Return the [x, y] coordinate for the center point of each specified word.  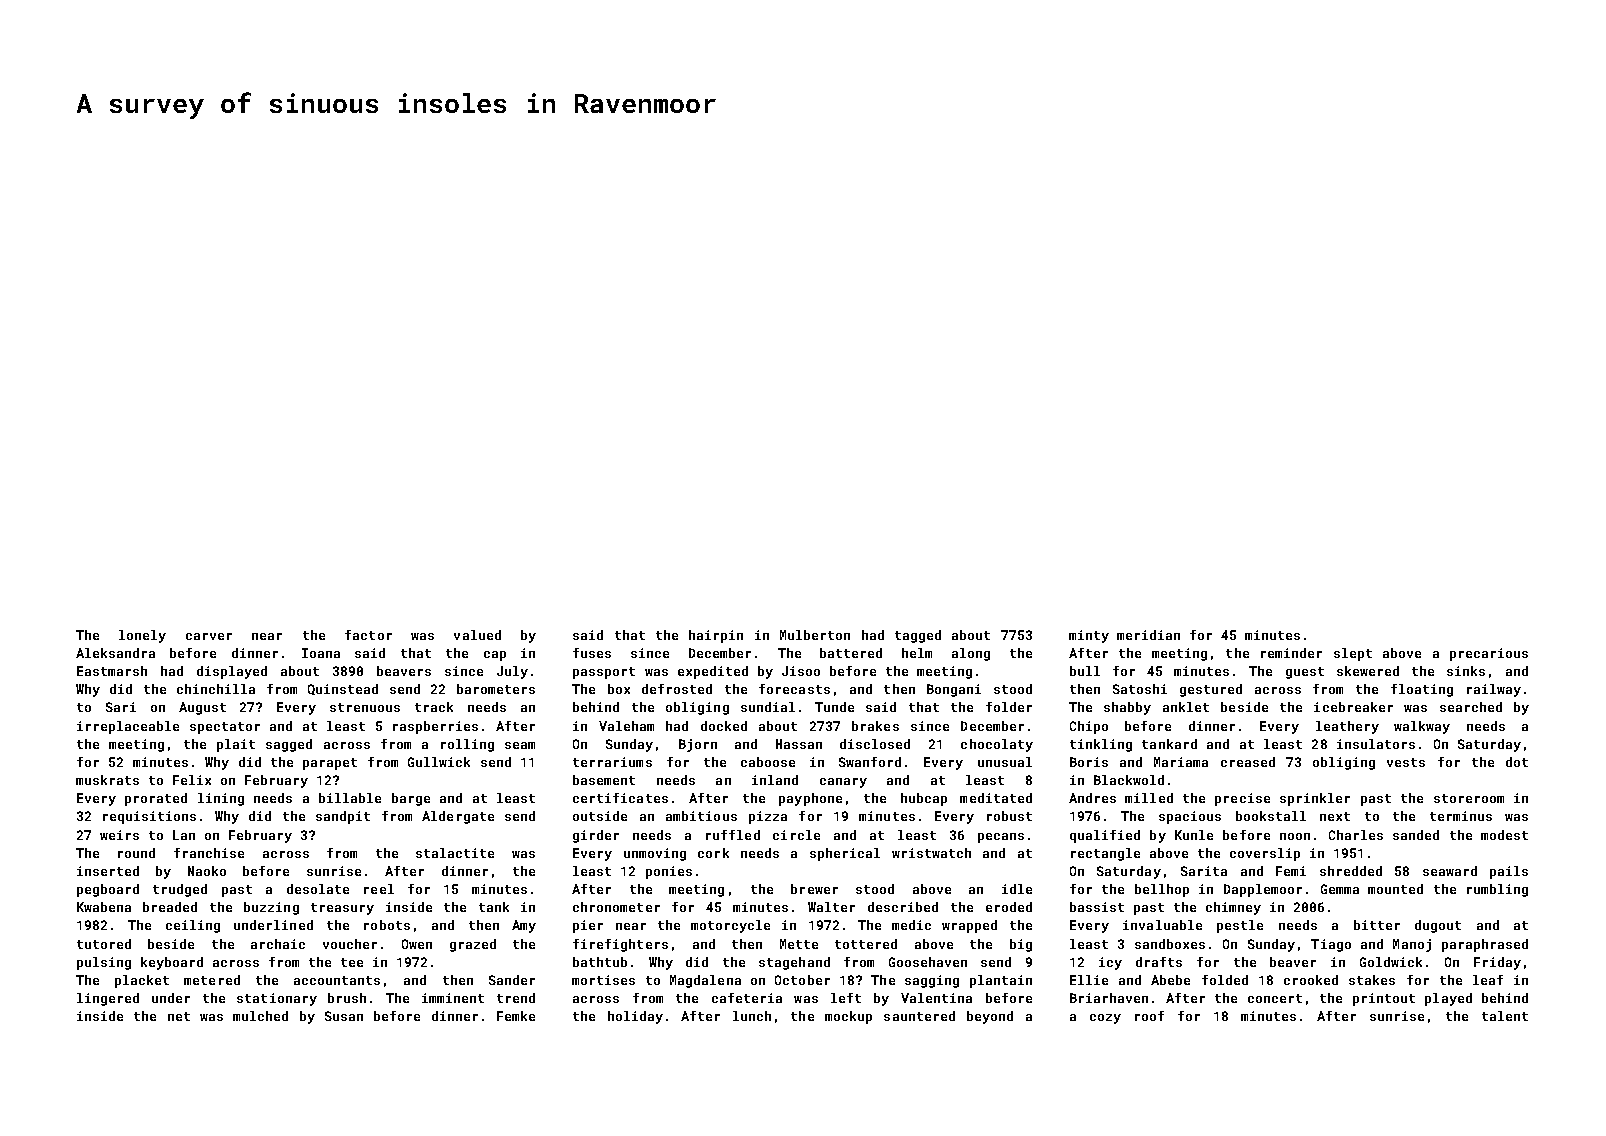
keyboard [172, 963]
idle [1017, 889]
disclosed [875, 744]
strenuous [365, 707]
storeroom [1469, 798]
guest [1305, 673]
